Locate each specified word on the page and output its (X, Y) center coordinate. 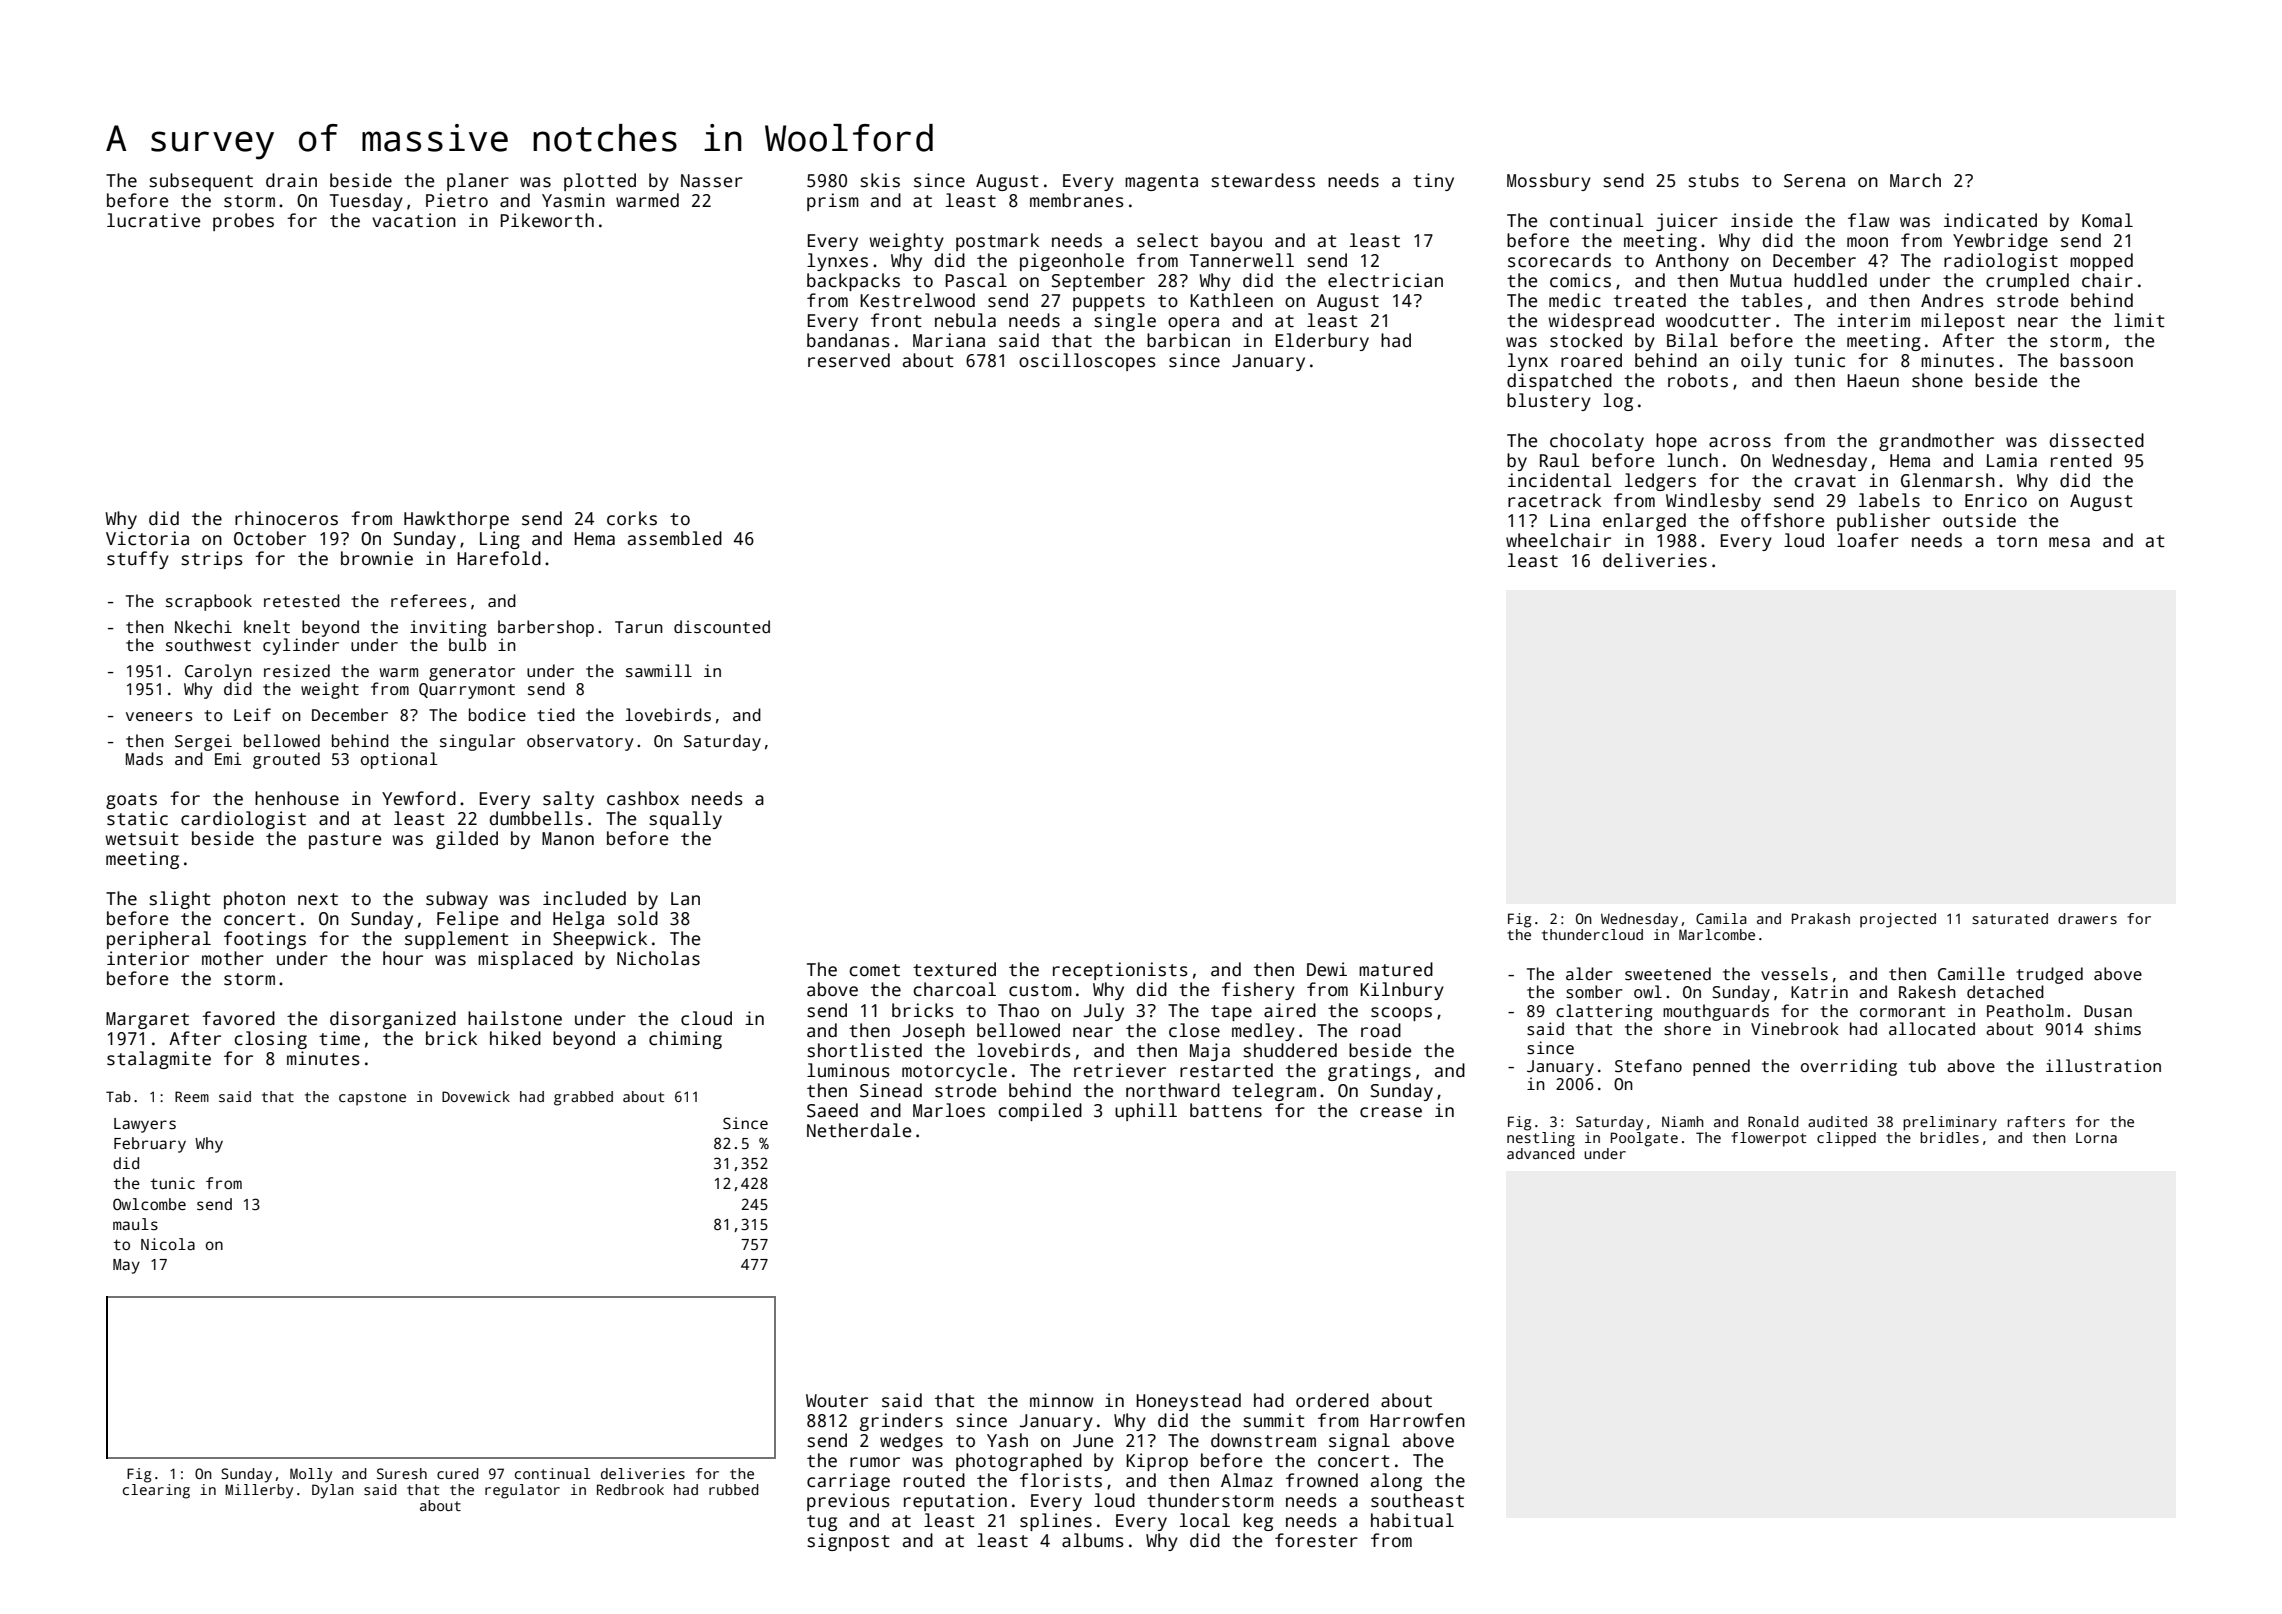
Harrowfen (1417, 1420)
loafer (1868, 540)
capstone (372, 1099)
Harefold (499, 558)
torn (2017, 541)
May (126, 1266)
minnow (1061, 1400)
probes (243, 222)
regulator (522, 1491)
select (1167, 240)
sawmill (659, 671)
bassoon (2096, 360)
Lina (1570, 520)
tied (556, 714)
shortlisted (864, 1050)
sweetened (1668, 974)
